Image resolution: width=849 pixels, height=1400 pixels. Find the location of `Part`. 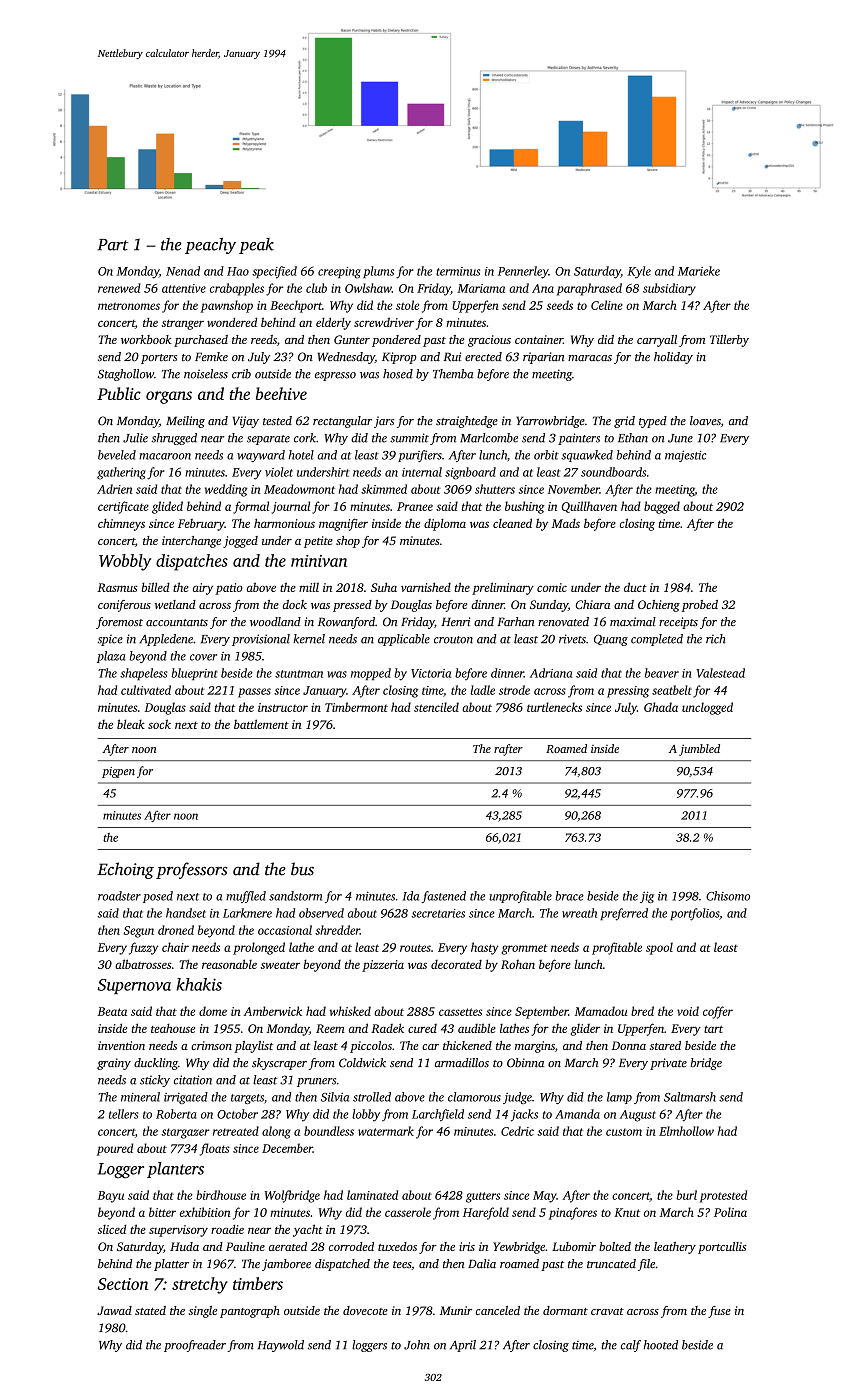

Part is located at coordinates (112, 245).
